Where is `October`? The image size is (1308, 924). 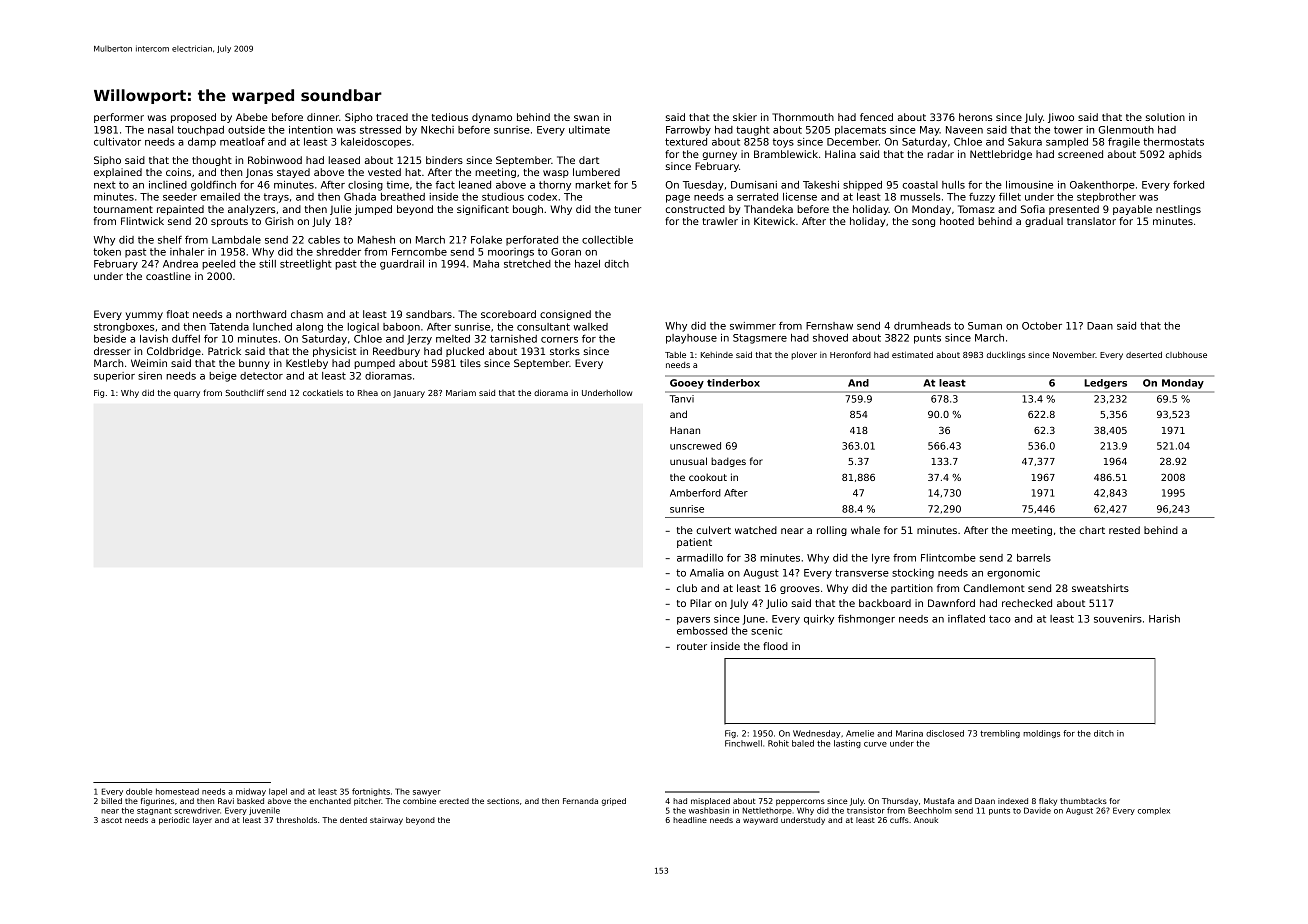
October is located at coordinates (1042, 326).
